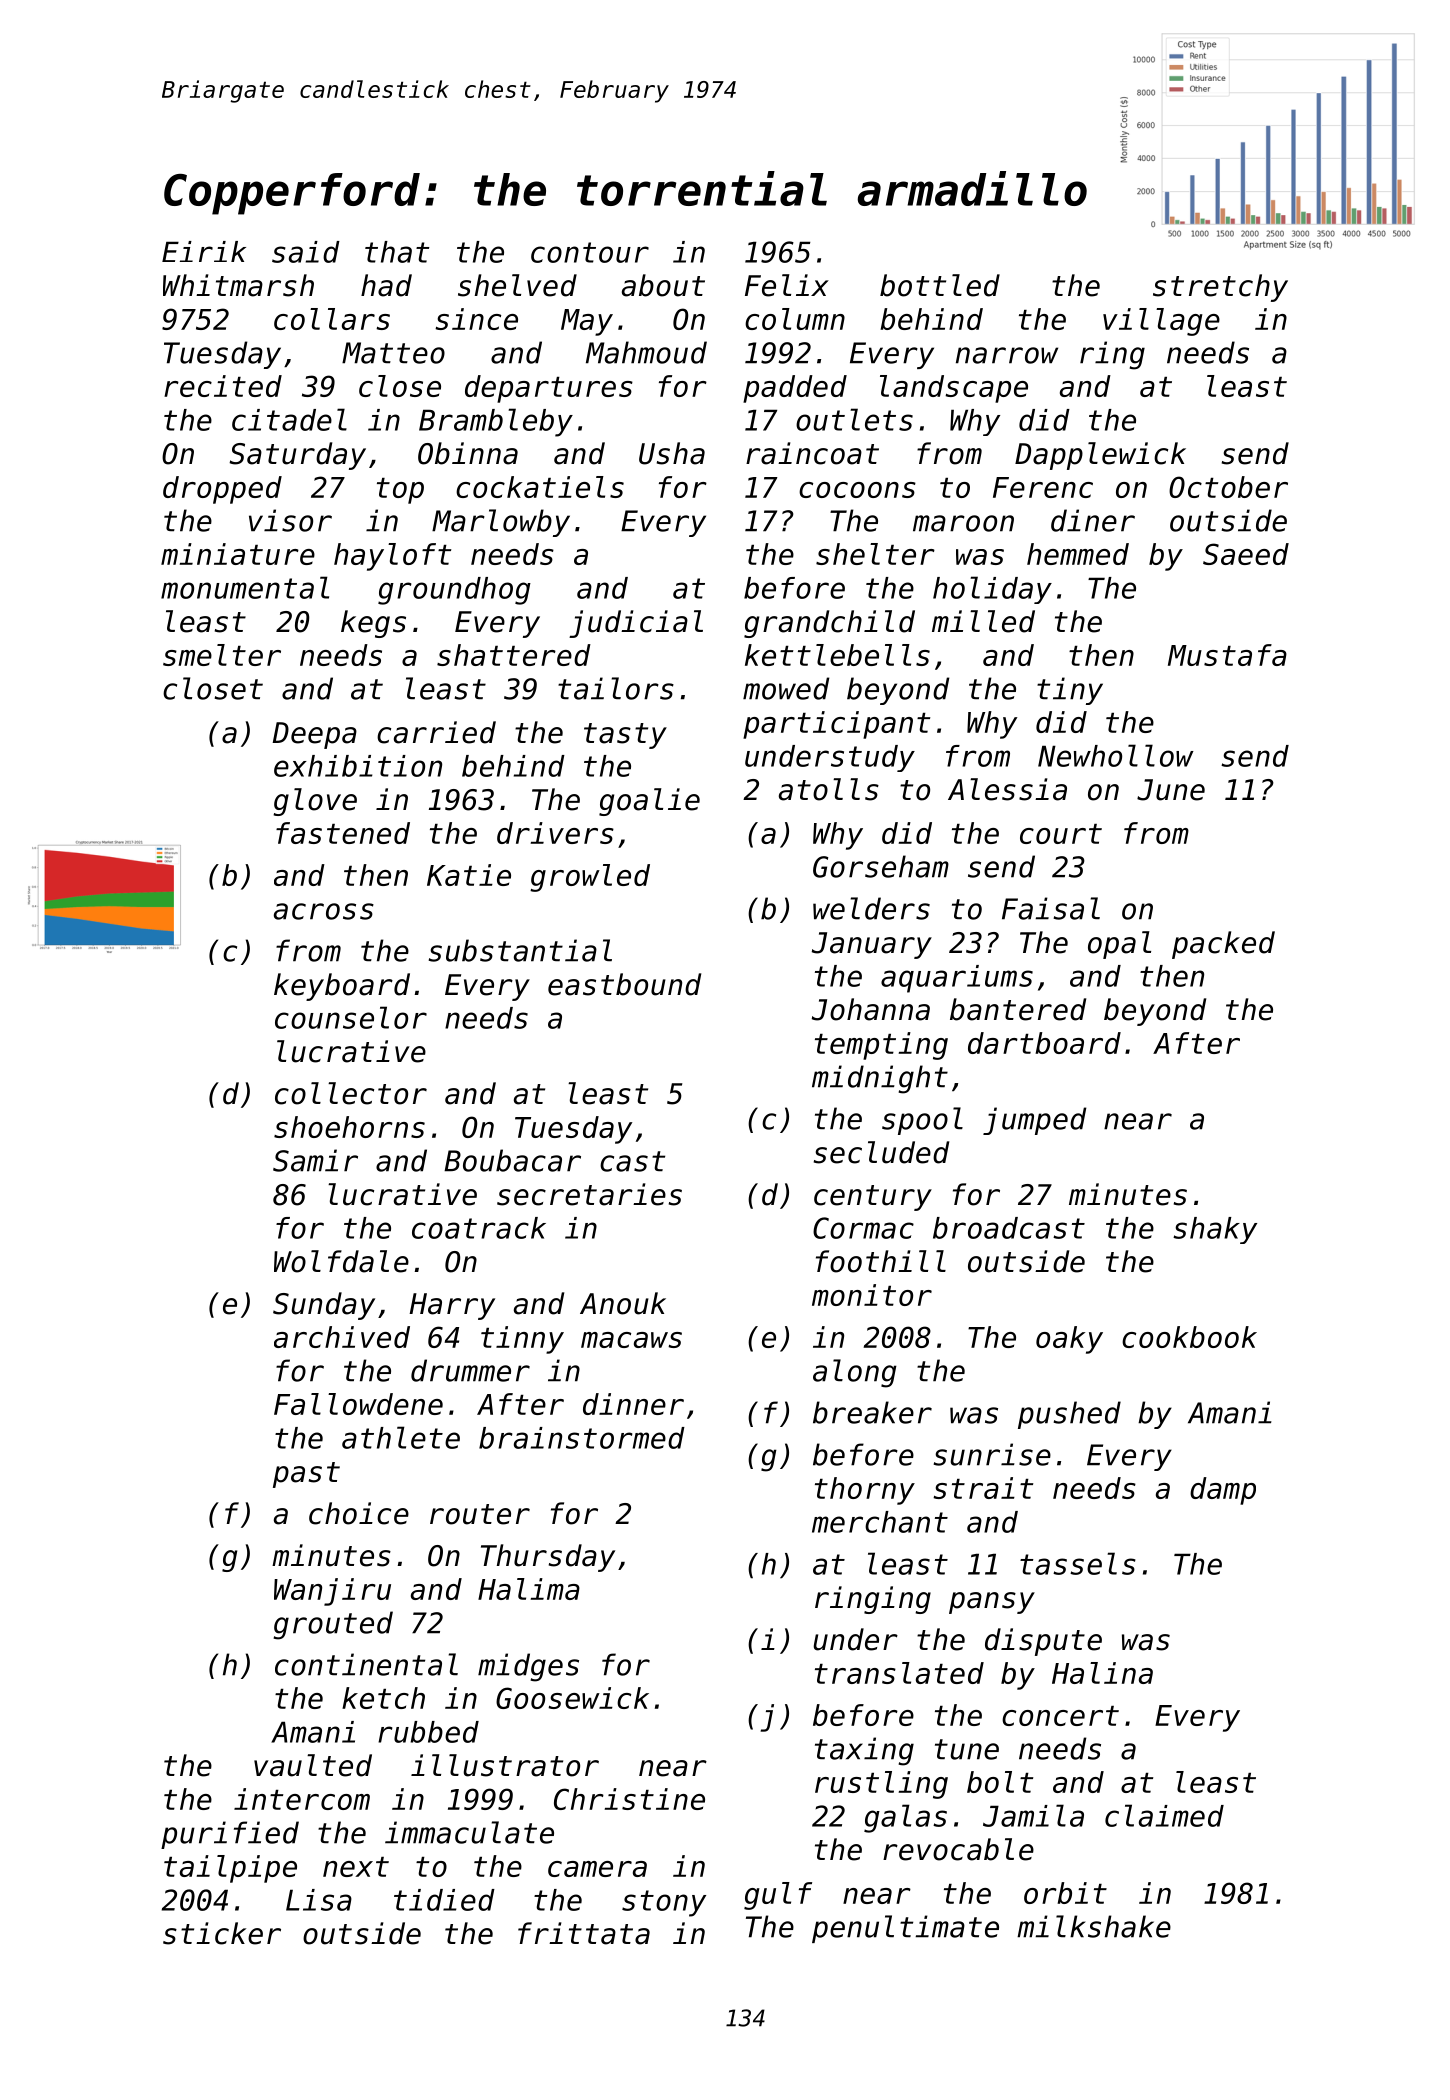 Image resolution: width=1450 pixels, height=2100 pixels. I want to click on dropped, so click(222, 490).
